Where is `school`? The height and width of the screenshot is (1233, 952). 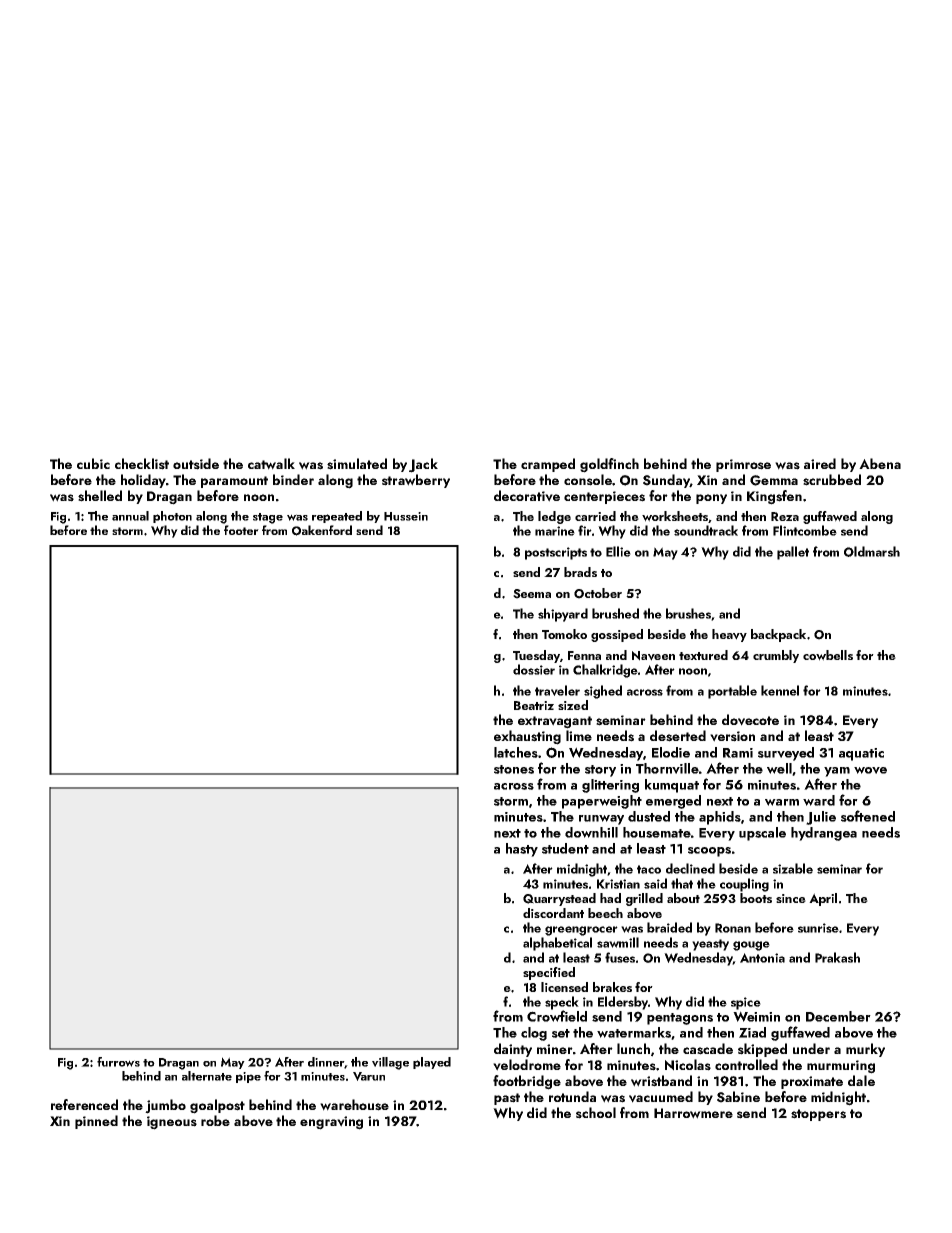
school is located at coordinates (596, 1113).
